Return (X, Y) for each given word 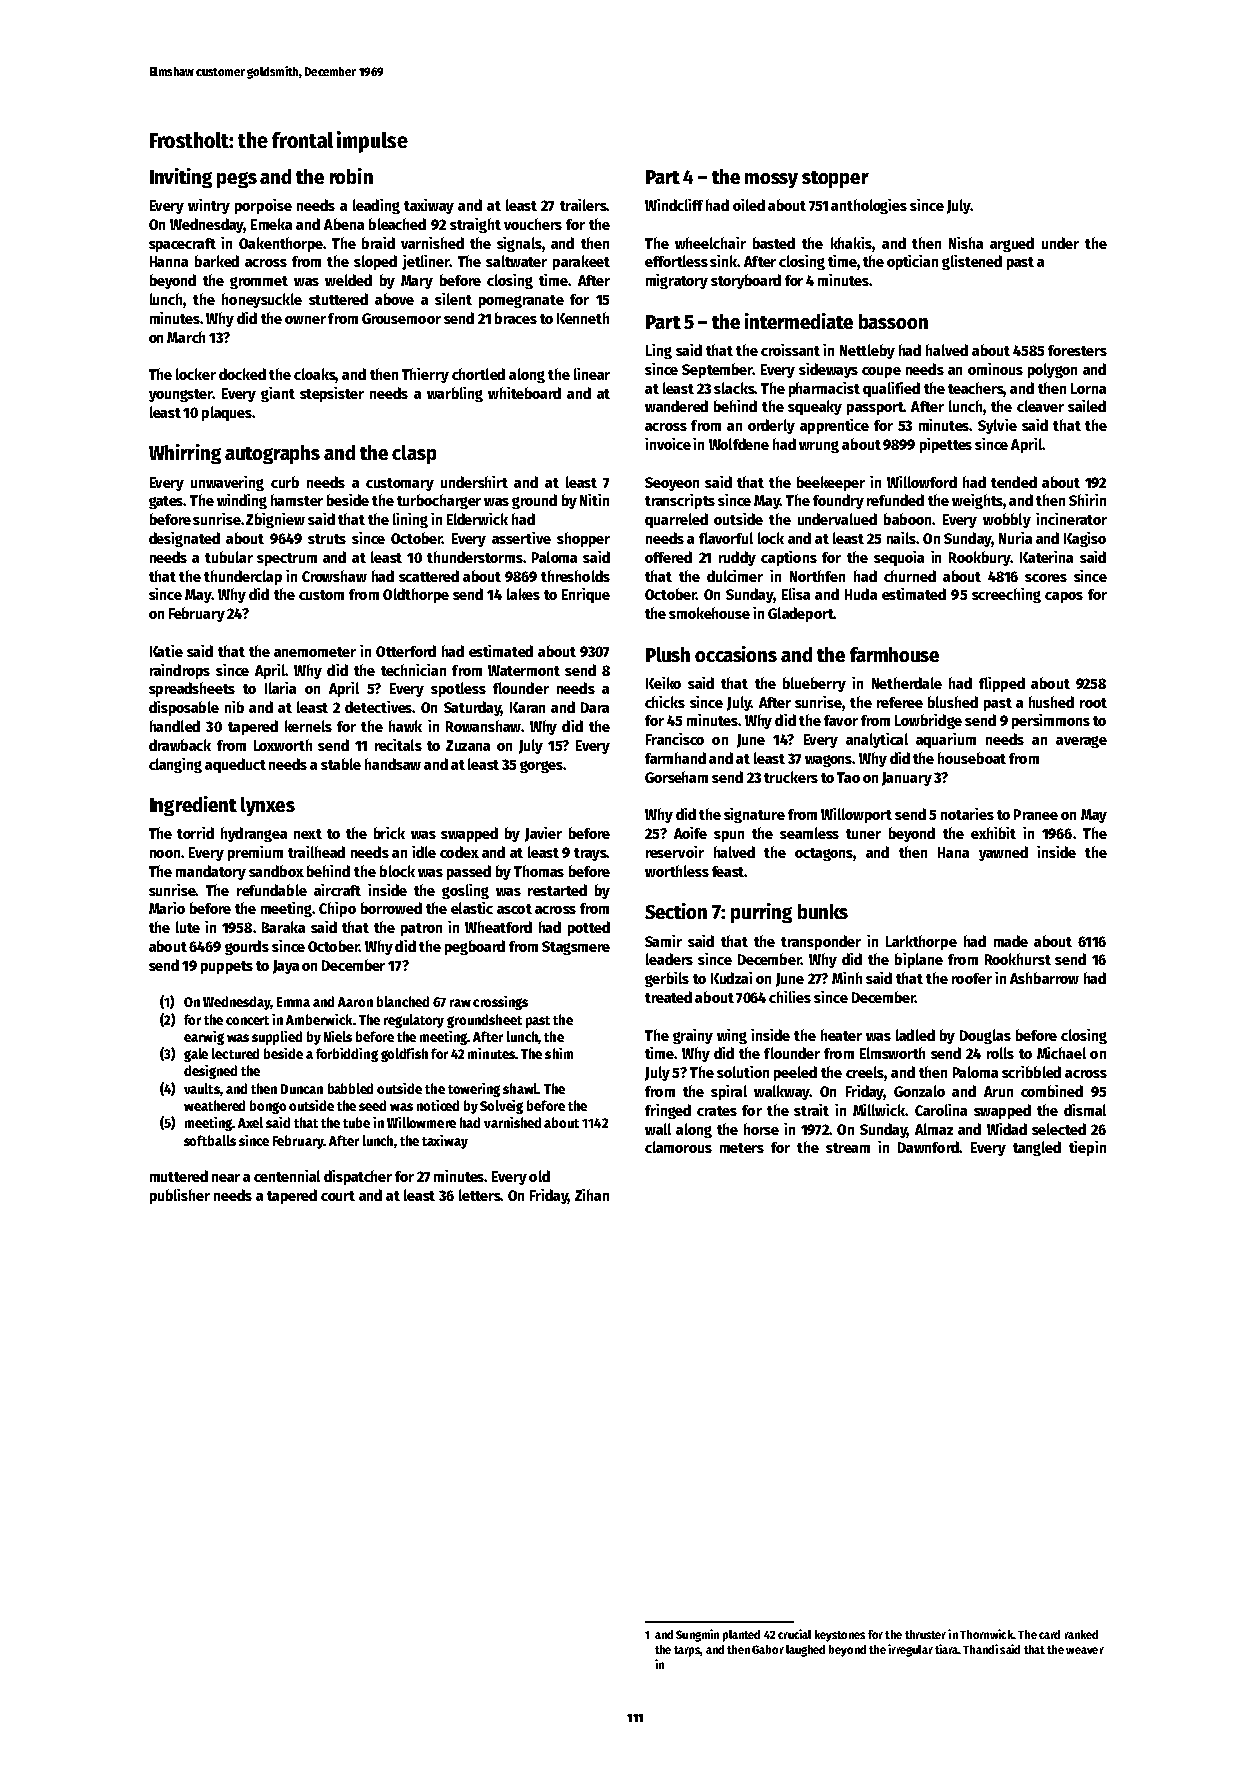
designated (184, 539)
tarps (687, 1651)
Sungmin (697, 1635)
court (338, 1196)
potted (589, 928)
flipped (1002, 684)
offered (668, 557)
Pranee (1036, 814)
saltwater (516, 261)
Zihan (592, 1195)
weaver (1085, 1650)
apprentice (834, 426)
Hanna (169, 261)
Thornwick (986, 1634)
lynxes (268, 806)
